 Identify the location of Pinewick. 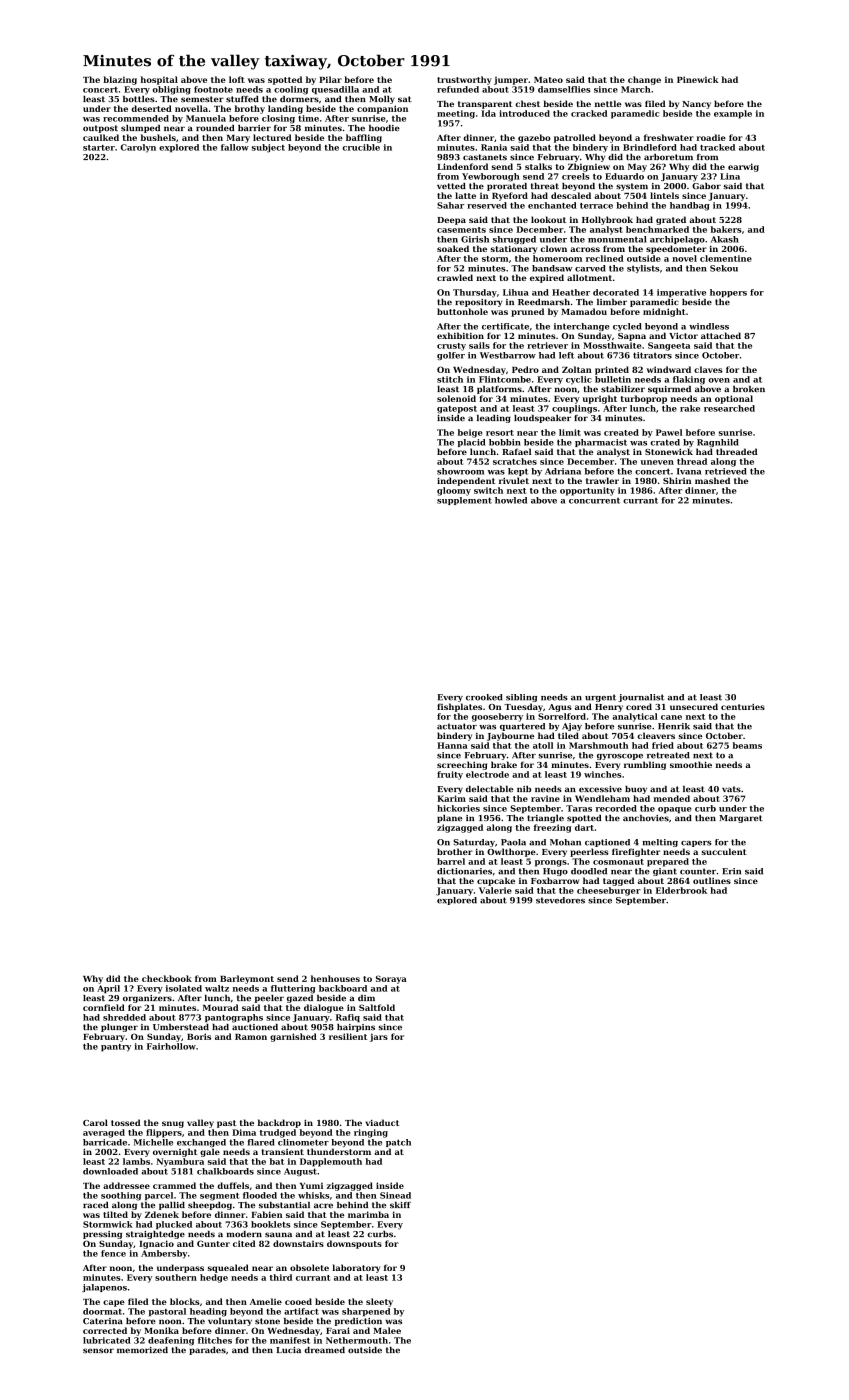
(698, 79).
